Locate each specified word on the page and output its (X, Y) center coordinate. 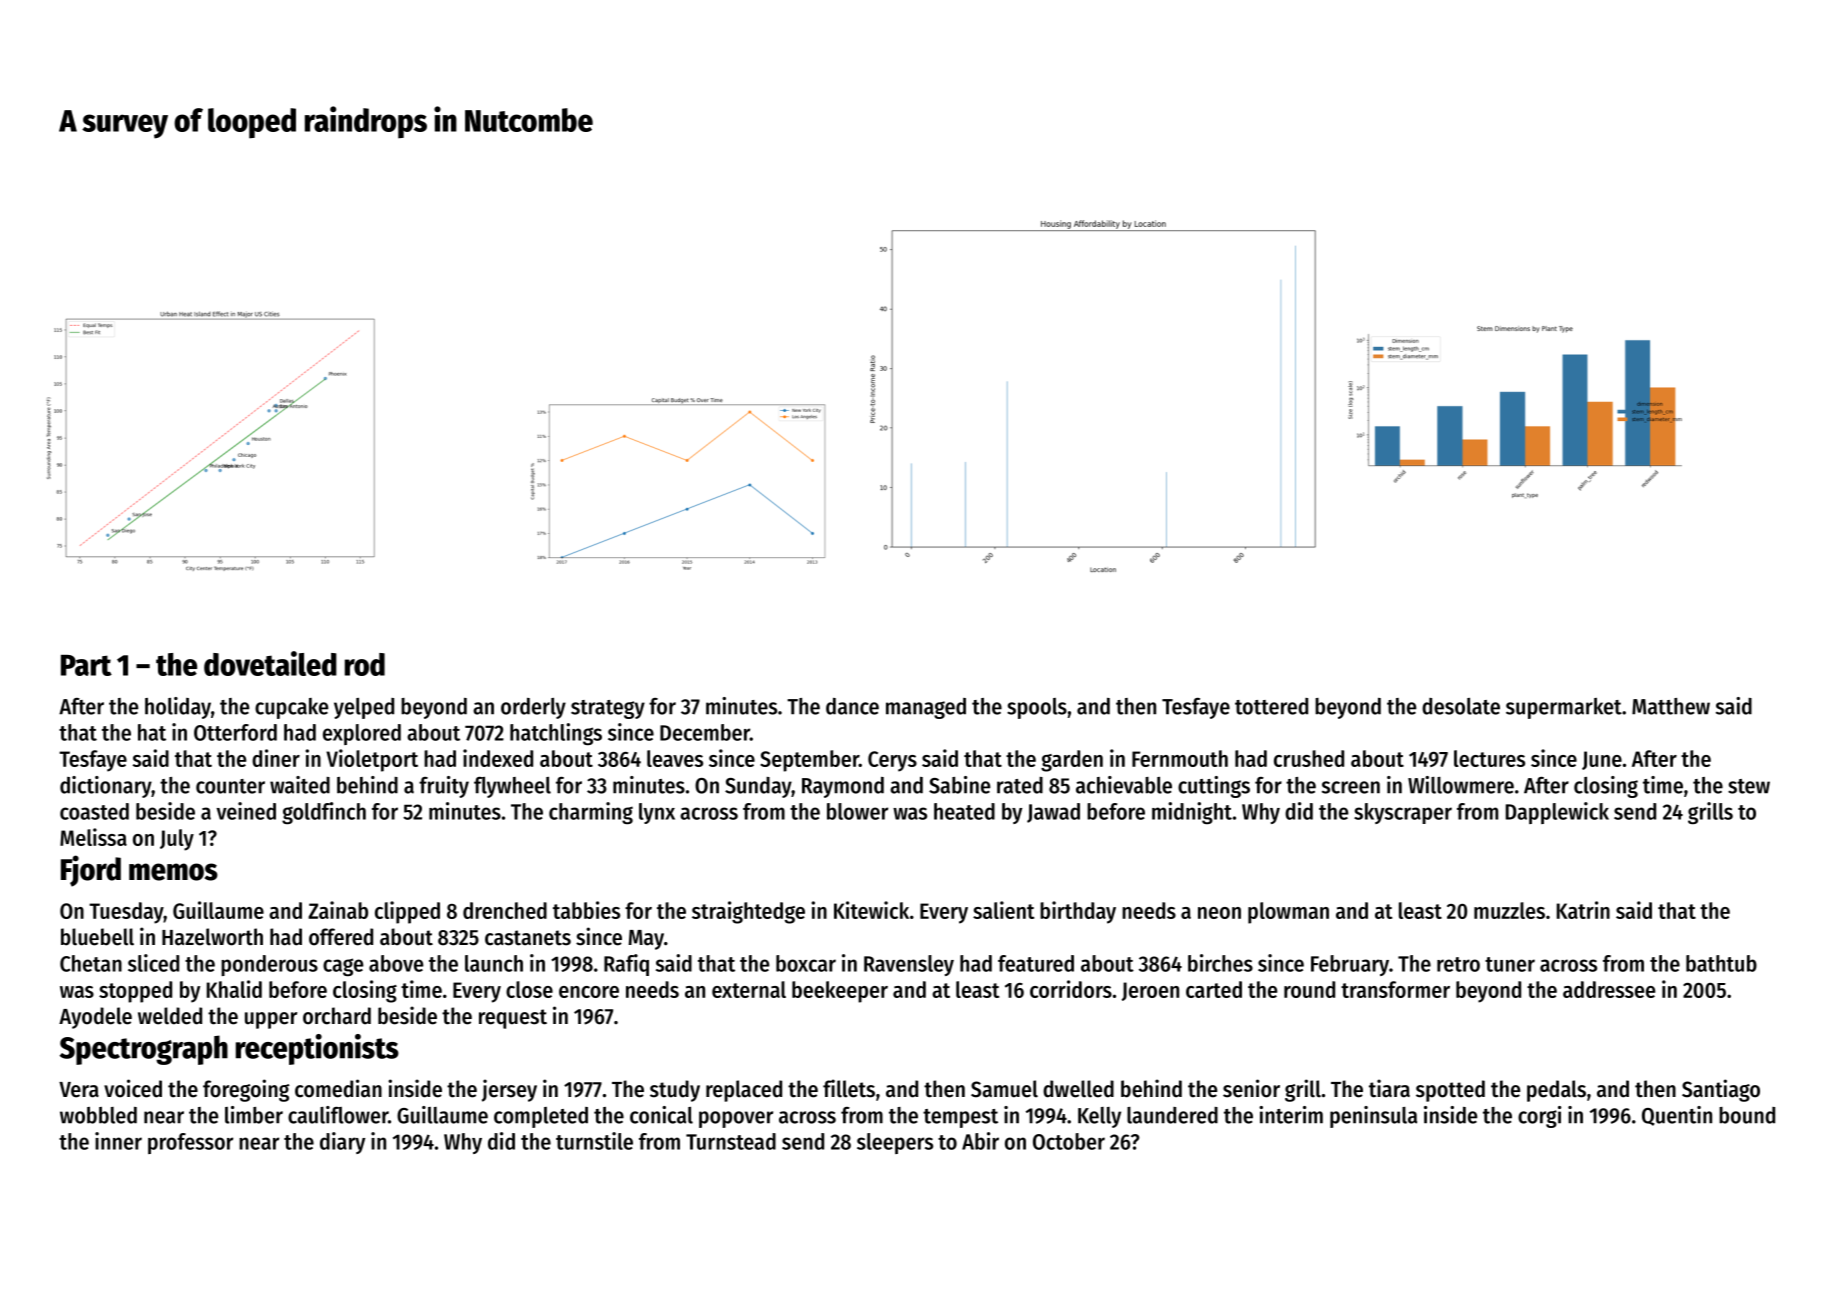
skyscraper (1403, 813)
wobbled (98, 1115)
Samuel (1004, 1089)
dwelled (1078, 1089)
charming (591, 813)
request (513, 1019)
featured (1036, 963)
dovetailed (270, 663)
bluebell (97, 937)
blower (857, 811)
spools (1037, 708)
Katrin (1583, 910)
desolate (1461, 706)
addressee (1609, 989)
